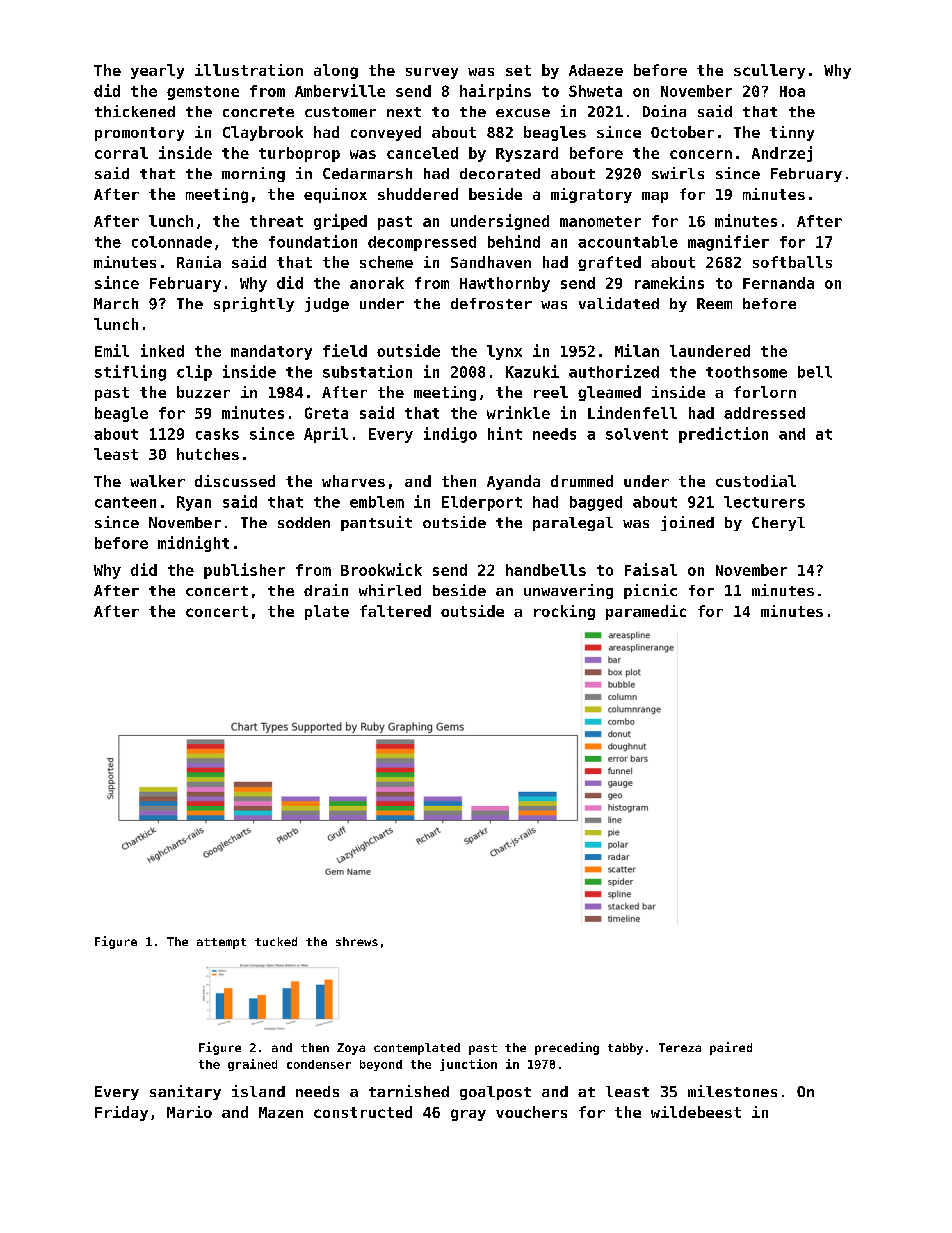 The height and width of the screenshot is (1233, 952). I want to click on sanitary, so click(185, 1092).
